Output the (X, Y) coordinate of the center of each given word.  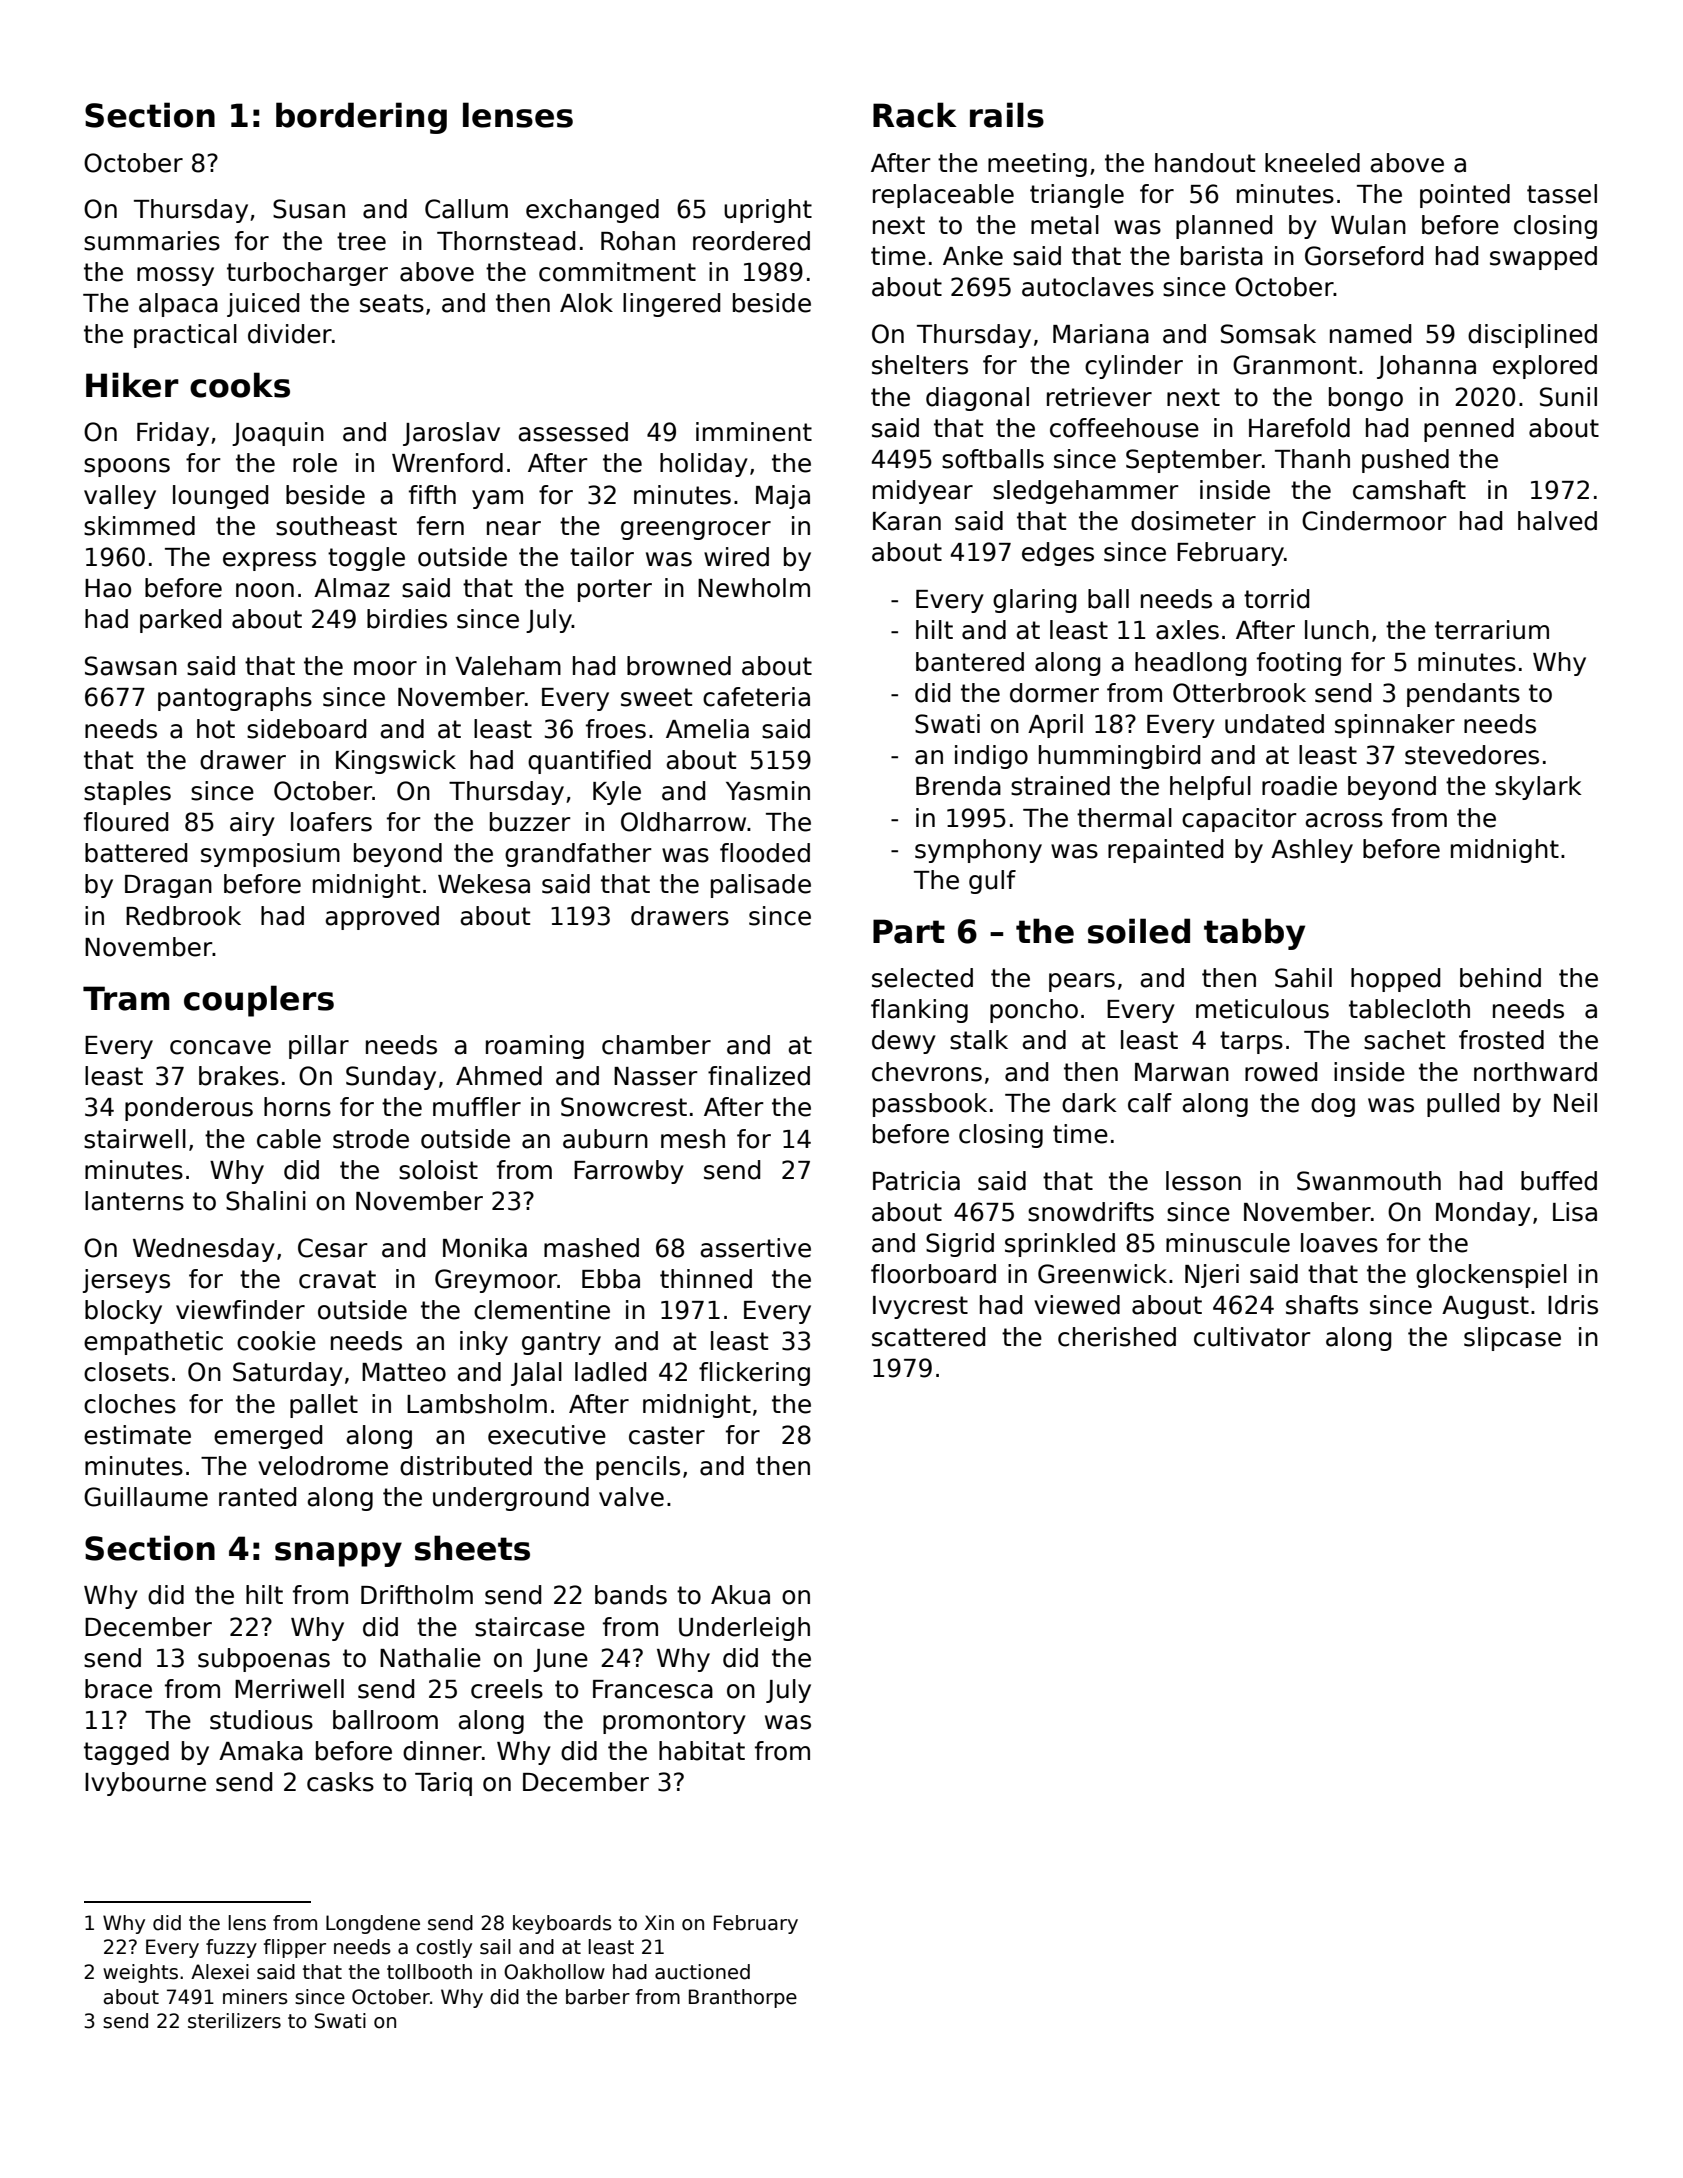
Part (909, 931)
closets (126, 1372)
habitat (702, 1751)
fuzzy (231, 1948)
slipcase (1512, 1339)
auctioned (702, 1972)
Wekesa (484, 884)
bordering (361, 118)
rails (1007, 115)
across (1344, 820)
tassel (1562, 194)
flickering (754, 1374)
